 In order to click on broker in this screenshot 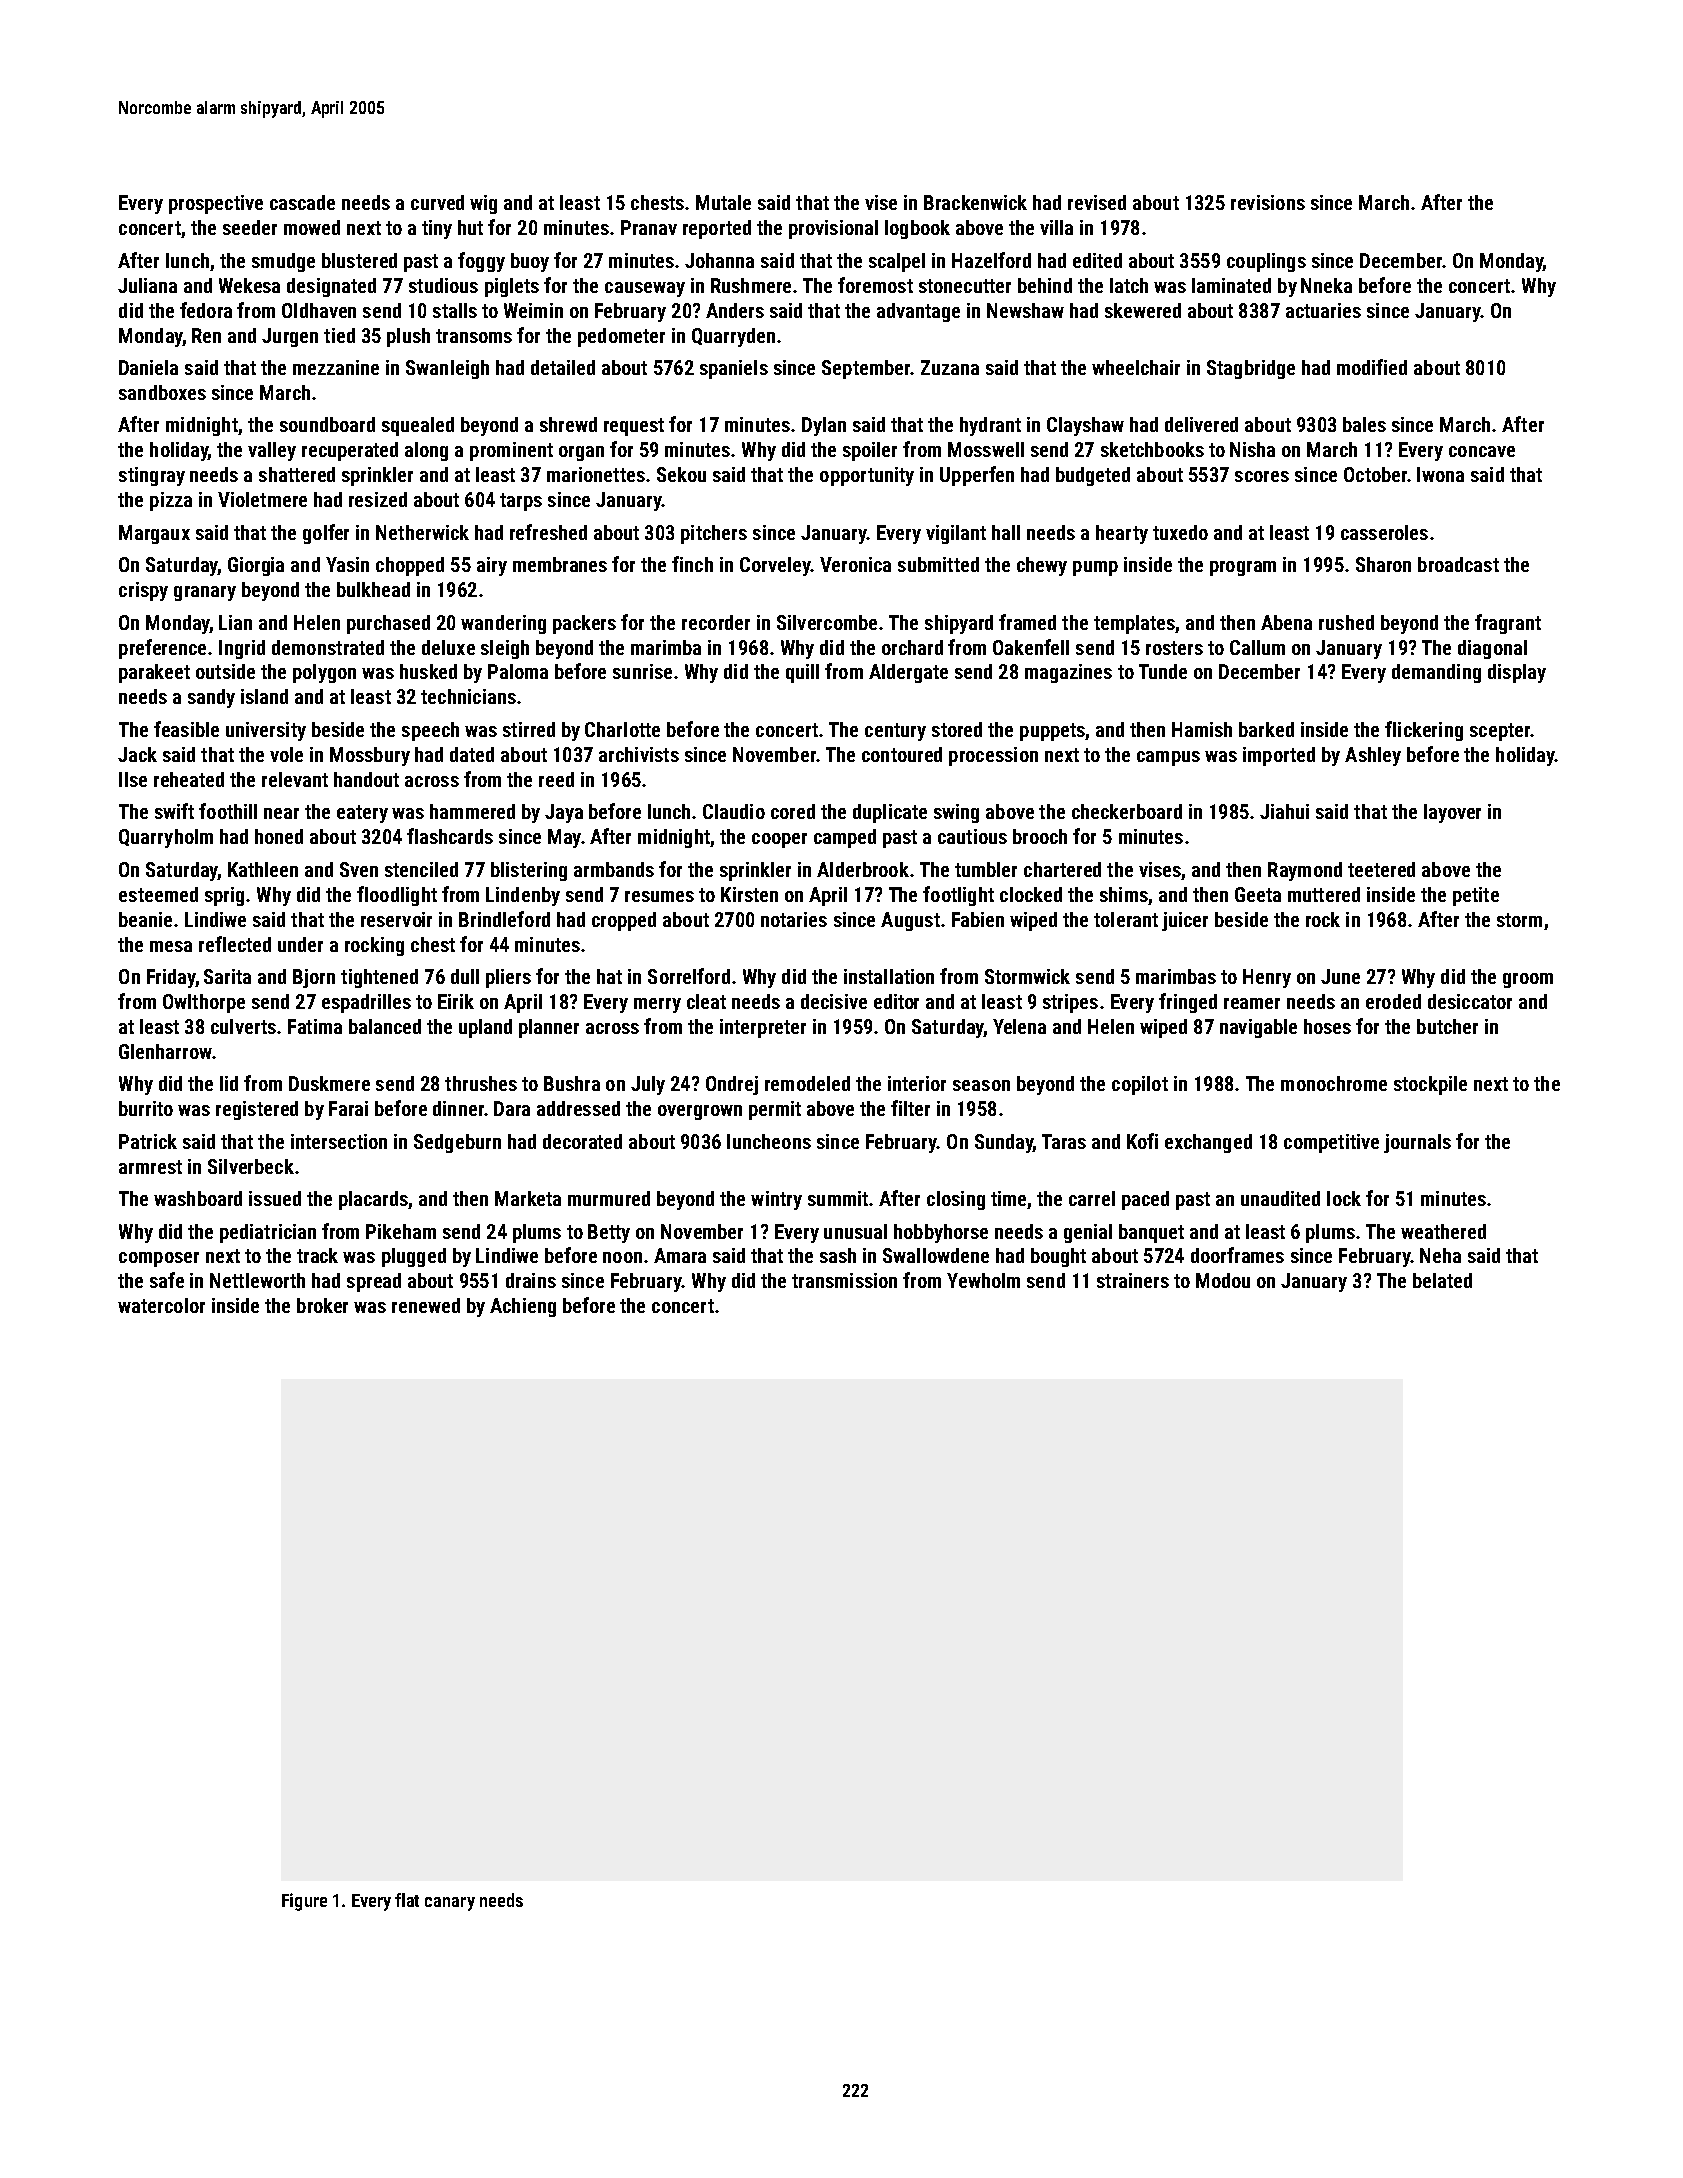, I will do `click(322, 1305)`.
